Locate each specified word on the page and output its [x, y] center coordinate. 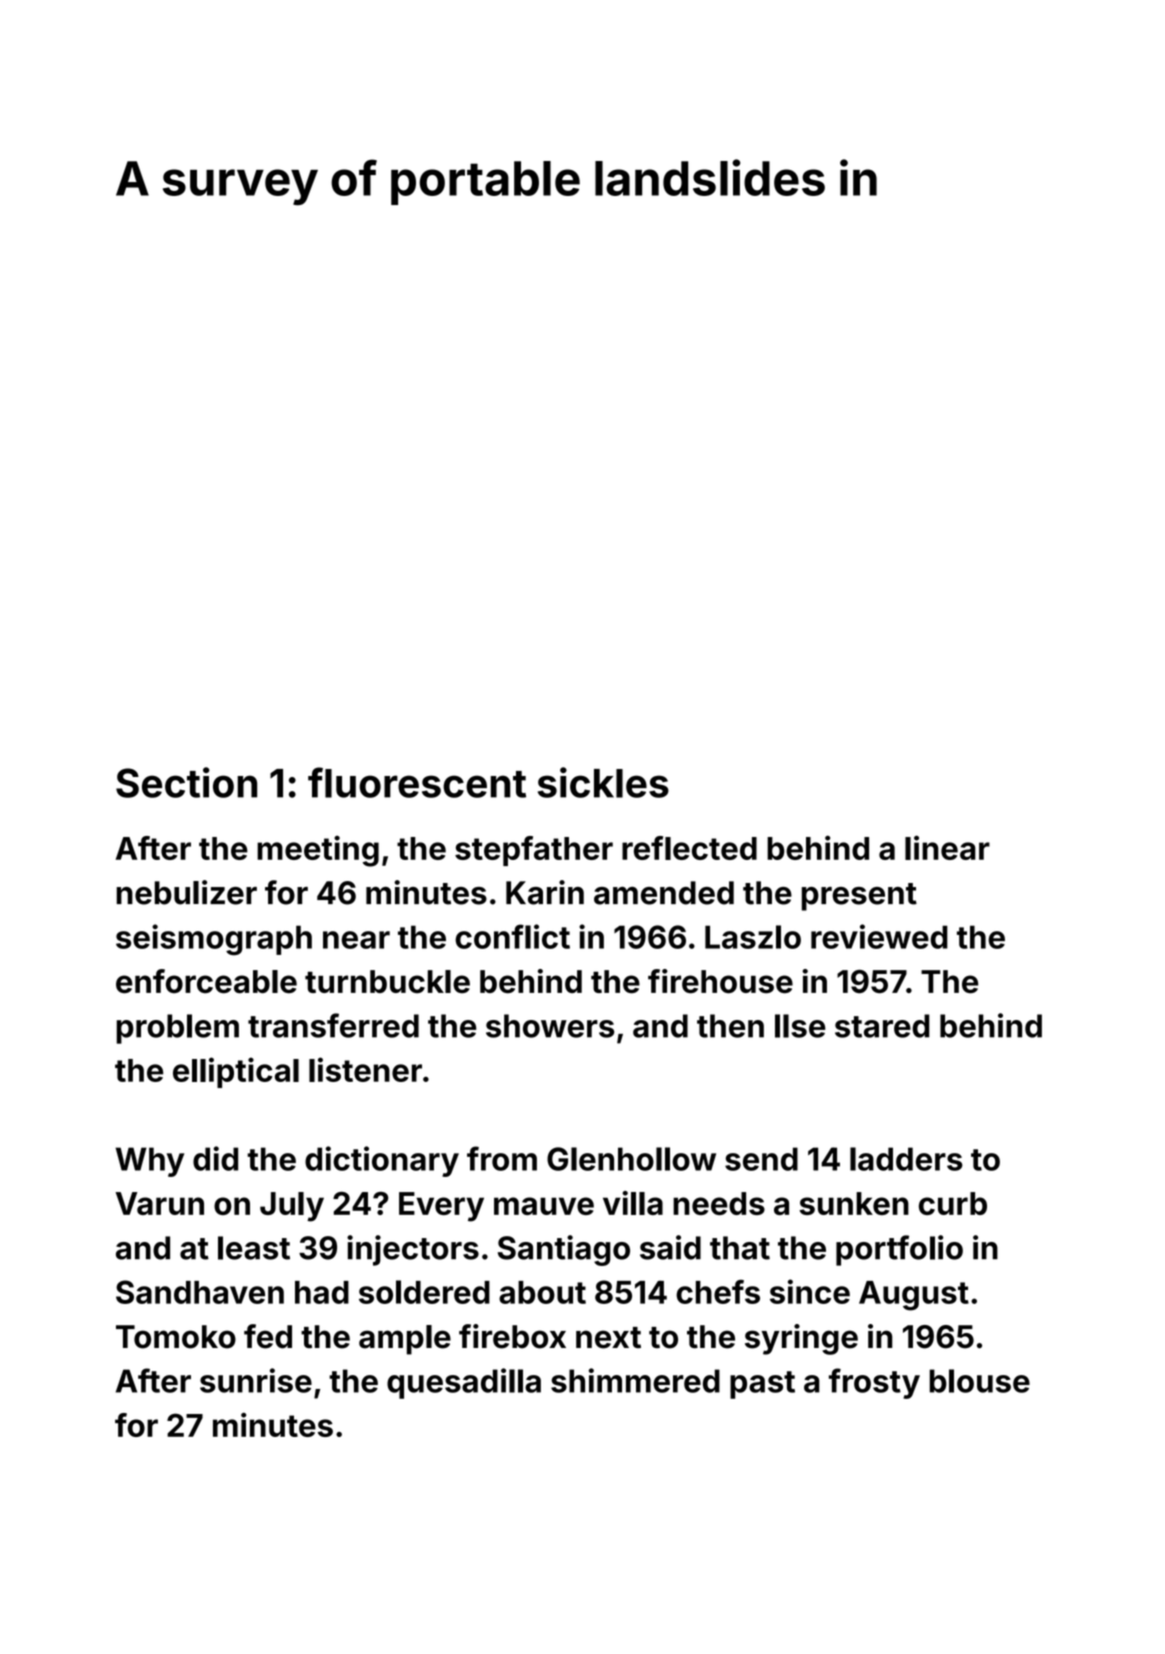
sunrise [256, 1380]
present [859, 897]
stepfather [534, 851]
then [730, 1026]
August [914, 1296]
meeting [318, 851]
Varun [159, 1203]
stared [882, 1026]
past [762, 1385]
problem [177, 1029]
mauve [544, 1206]
